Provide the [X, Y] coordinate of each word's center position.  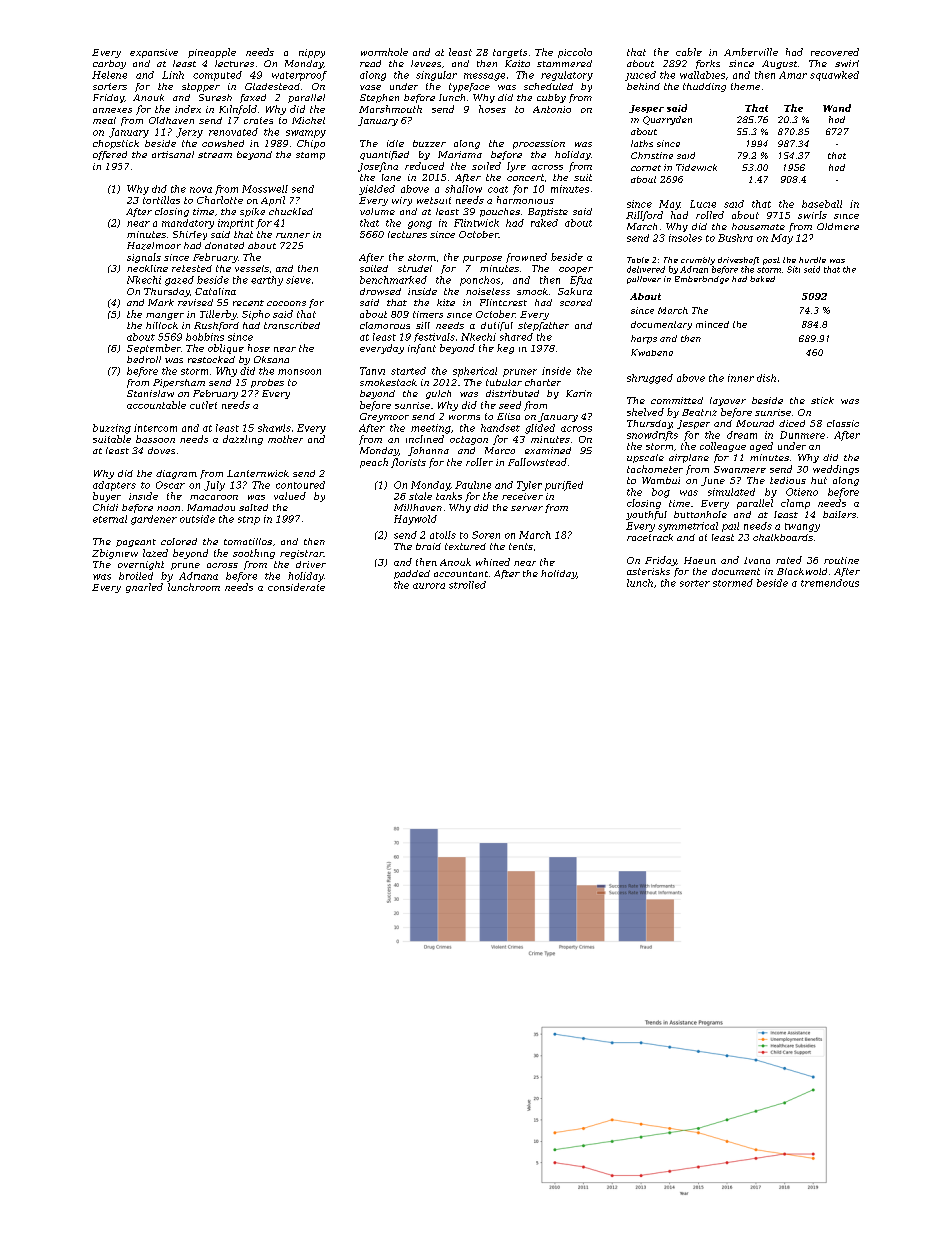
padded [412, 574]
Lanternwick [258, 473]
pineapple [212, 53]
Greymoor [384, 417]
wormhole [384, 52]
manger [165, 316]
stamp [310, 156]
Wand [837, 108]
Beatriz [699, 412]
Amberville [751, 52]
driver [311, 564]
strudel [415, 268]
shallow [463, 189]
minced [712, 324]
